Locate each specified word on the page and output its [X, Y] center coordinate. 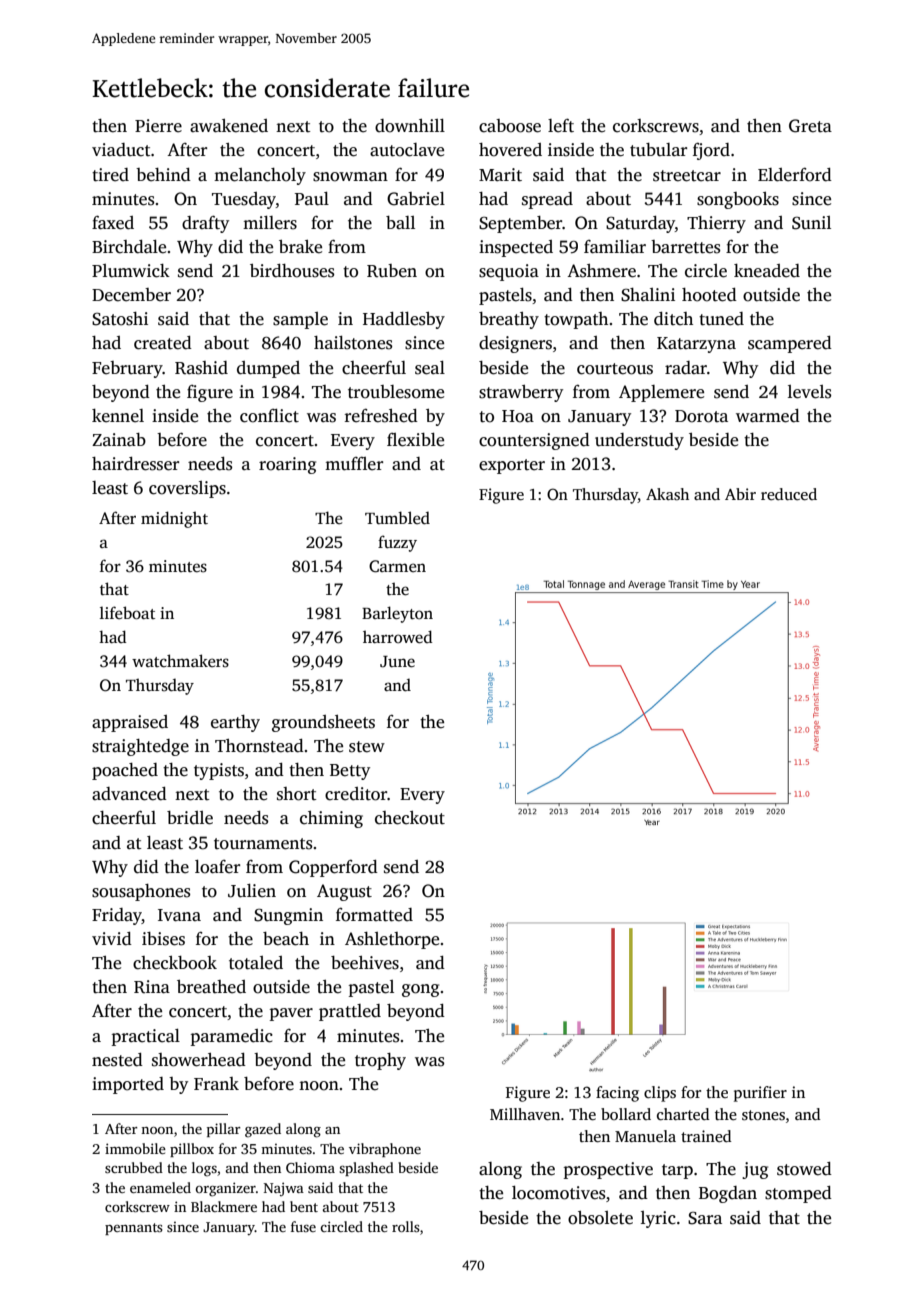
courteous [615, 369]
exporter [512, 466]
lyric [658, 1219]
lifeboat [127, 613]
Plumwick [131, 271]
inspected [516, 248]
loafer [217, 867]
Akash [667, 494]
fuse [303, 1226]
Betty [350, 772]
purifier [760, 1094]
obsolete [600, 1218]
